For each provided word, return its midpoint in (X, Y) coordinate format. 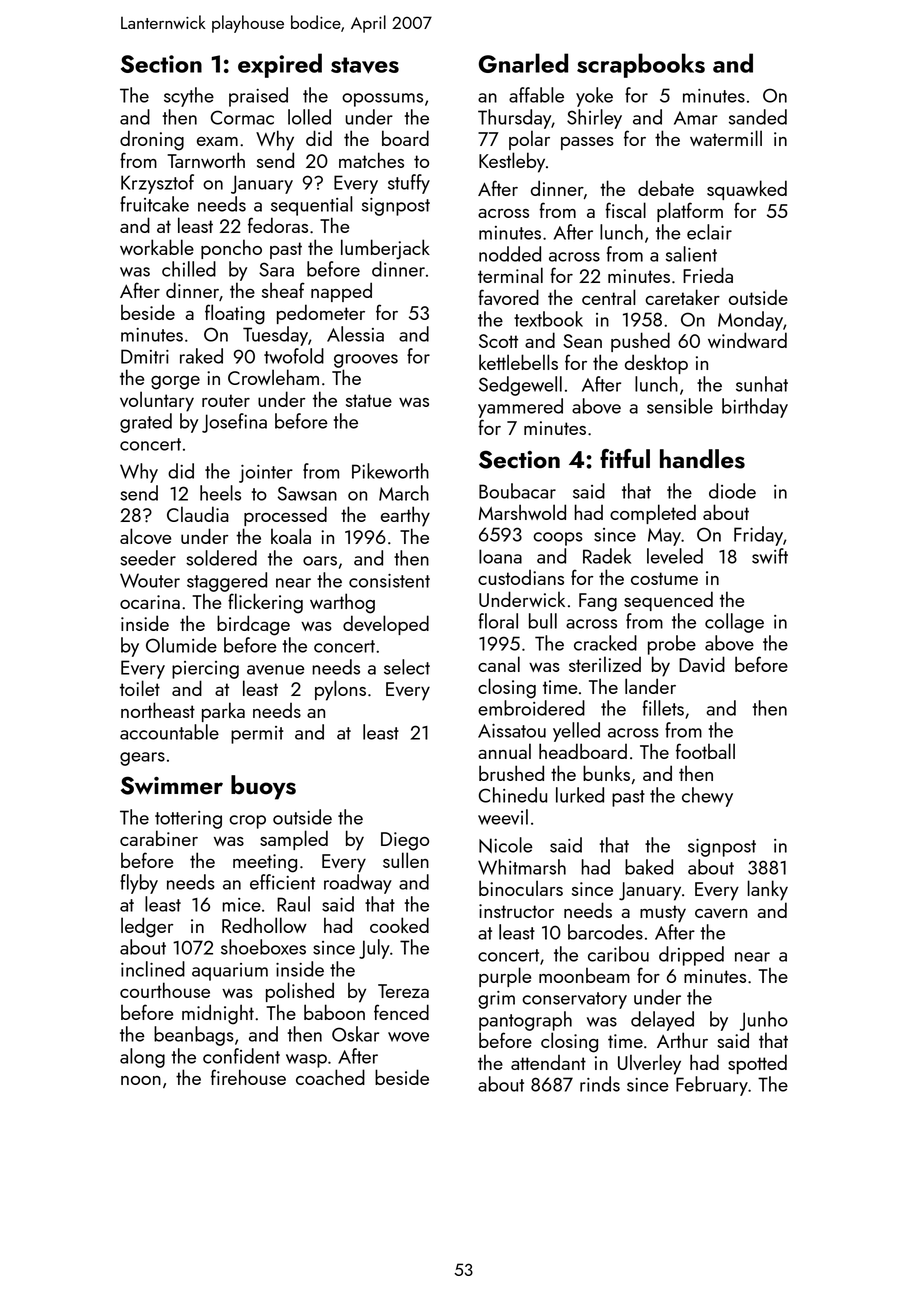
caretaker (682, 297)
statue (369, 400)
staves (365, 65)
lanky (768, 890)
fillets (663, 708)
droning (152, 140)
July (374, 949)
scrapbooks (641, 65)
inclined (153, 969)
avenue (276, 670)
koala (291, 536)
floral (498, 621)
